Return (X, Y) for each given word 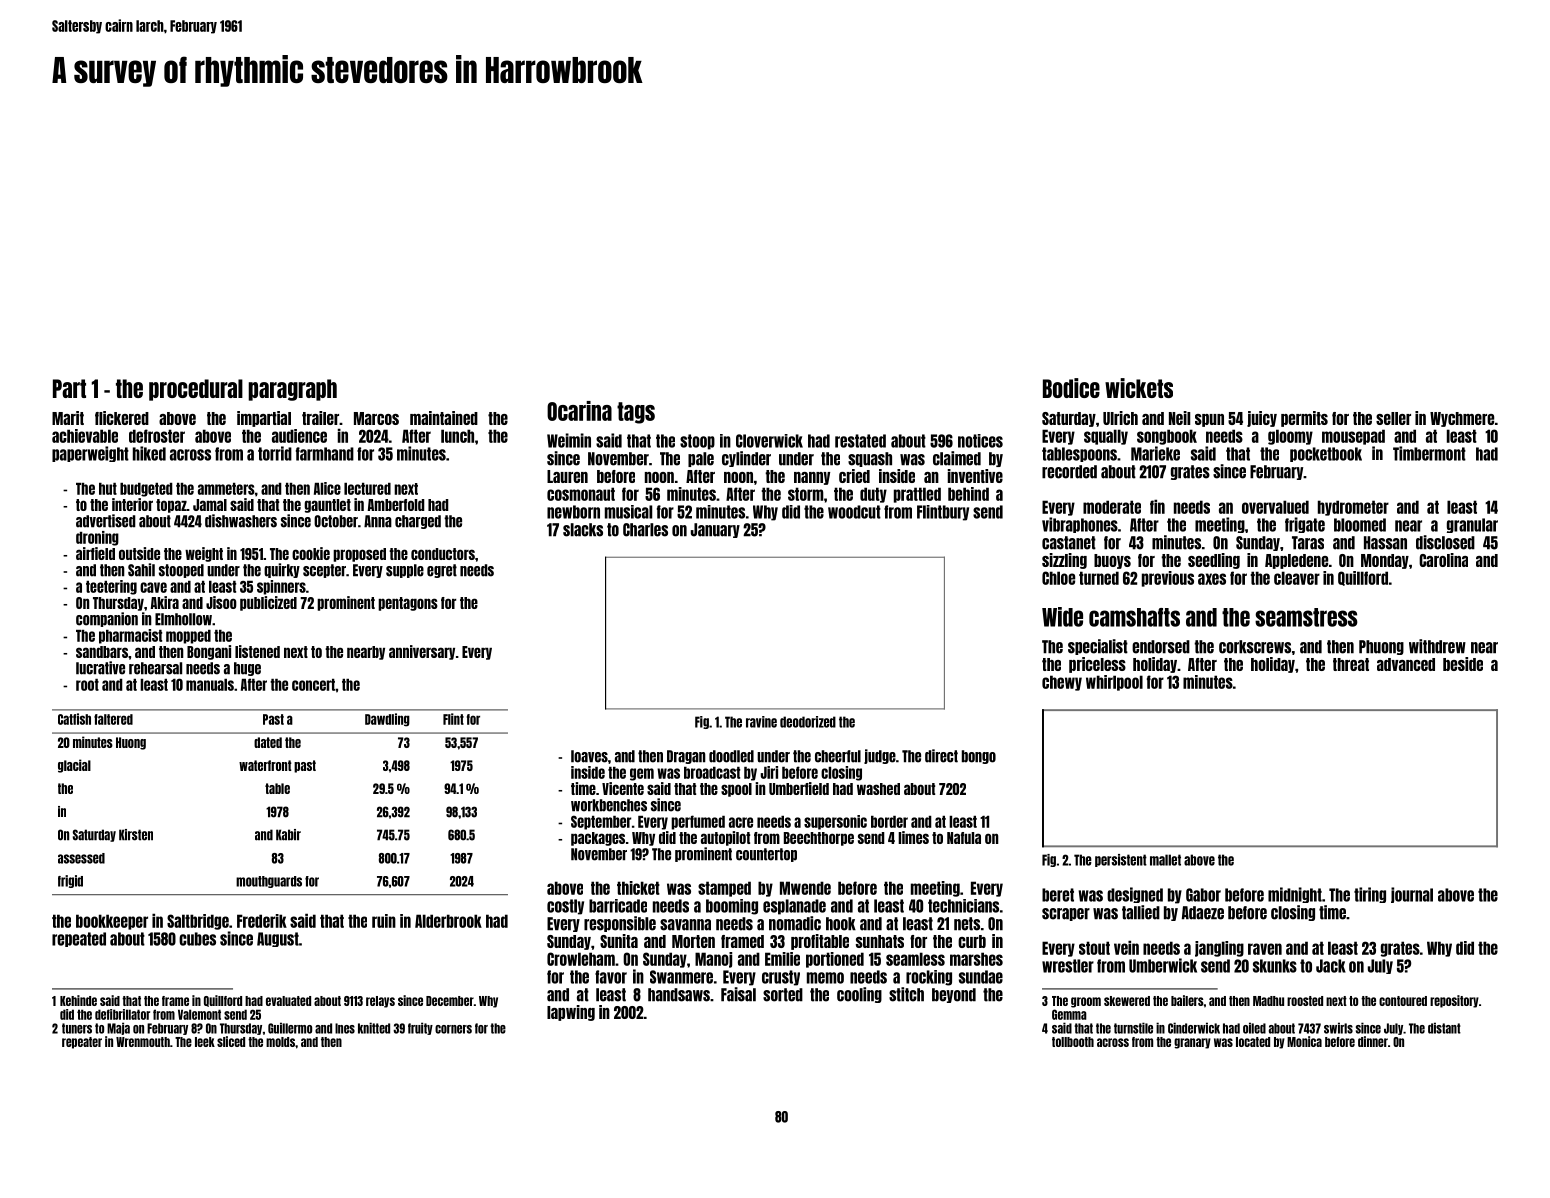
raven (1265, 949)
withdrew (1437, 646)
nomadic (795, 923)
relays (380, 1002)
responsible (620, 924)
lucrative (100, 668)
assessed (81, 858)
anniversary (422, 652)
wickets (1139, 388)
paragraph (292, 390)
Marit (68, 418)
